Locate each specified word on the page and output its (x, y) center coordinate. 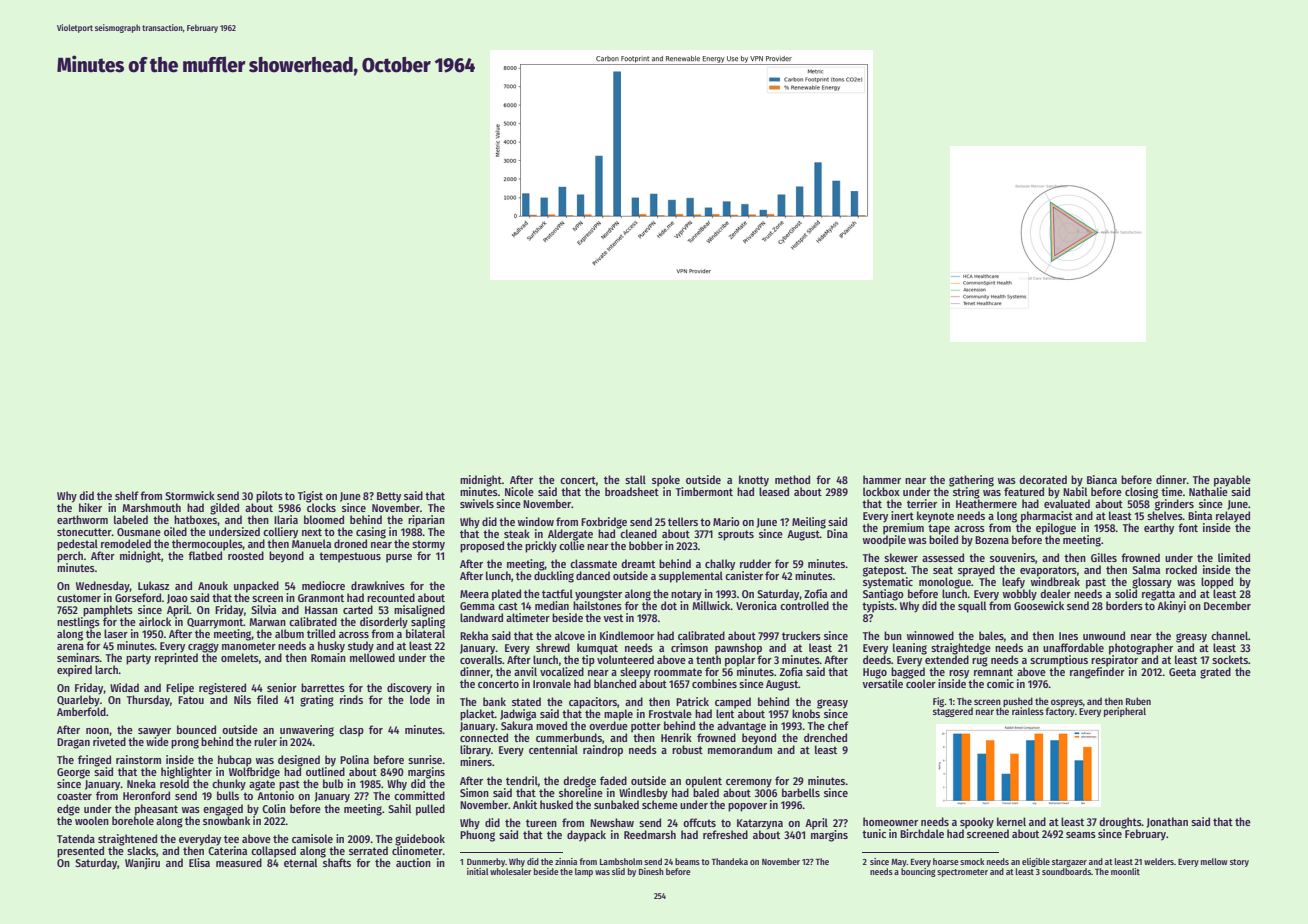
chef (838, 725)
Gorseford (138, 597)
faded (613, 780)
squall (972, 607)
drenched (825, 737)
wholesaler (510, 871)
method (792, 479)
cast (508, 606)
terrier (922, 503)
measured (239, 862)
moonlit (1125, 871)
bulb (333, 783)
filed (267, 699)
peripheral (1125, 712)
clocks (321, 507)
